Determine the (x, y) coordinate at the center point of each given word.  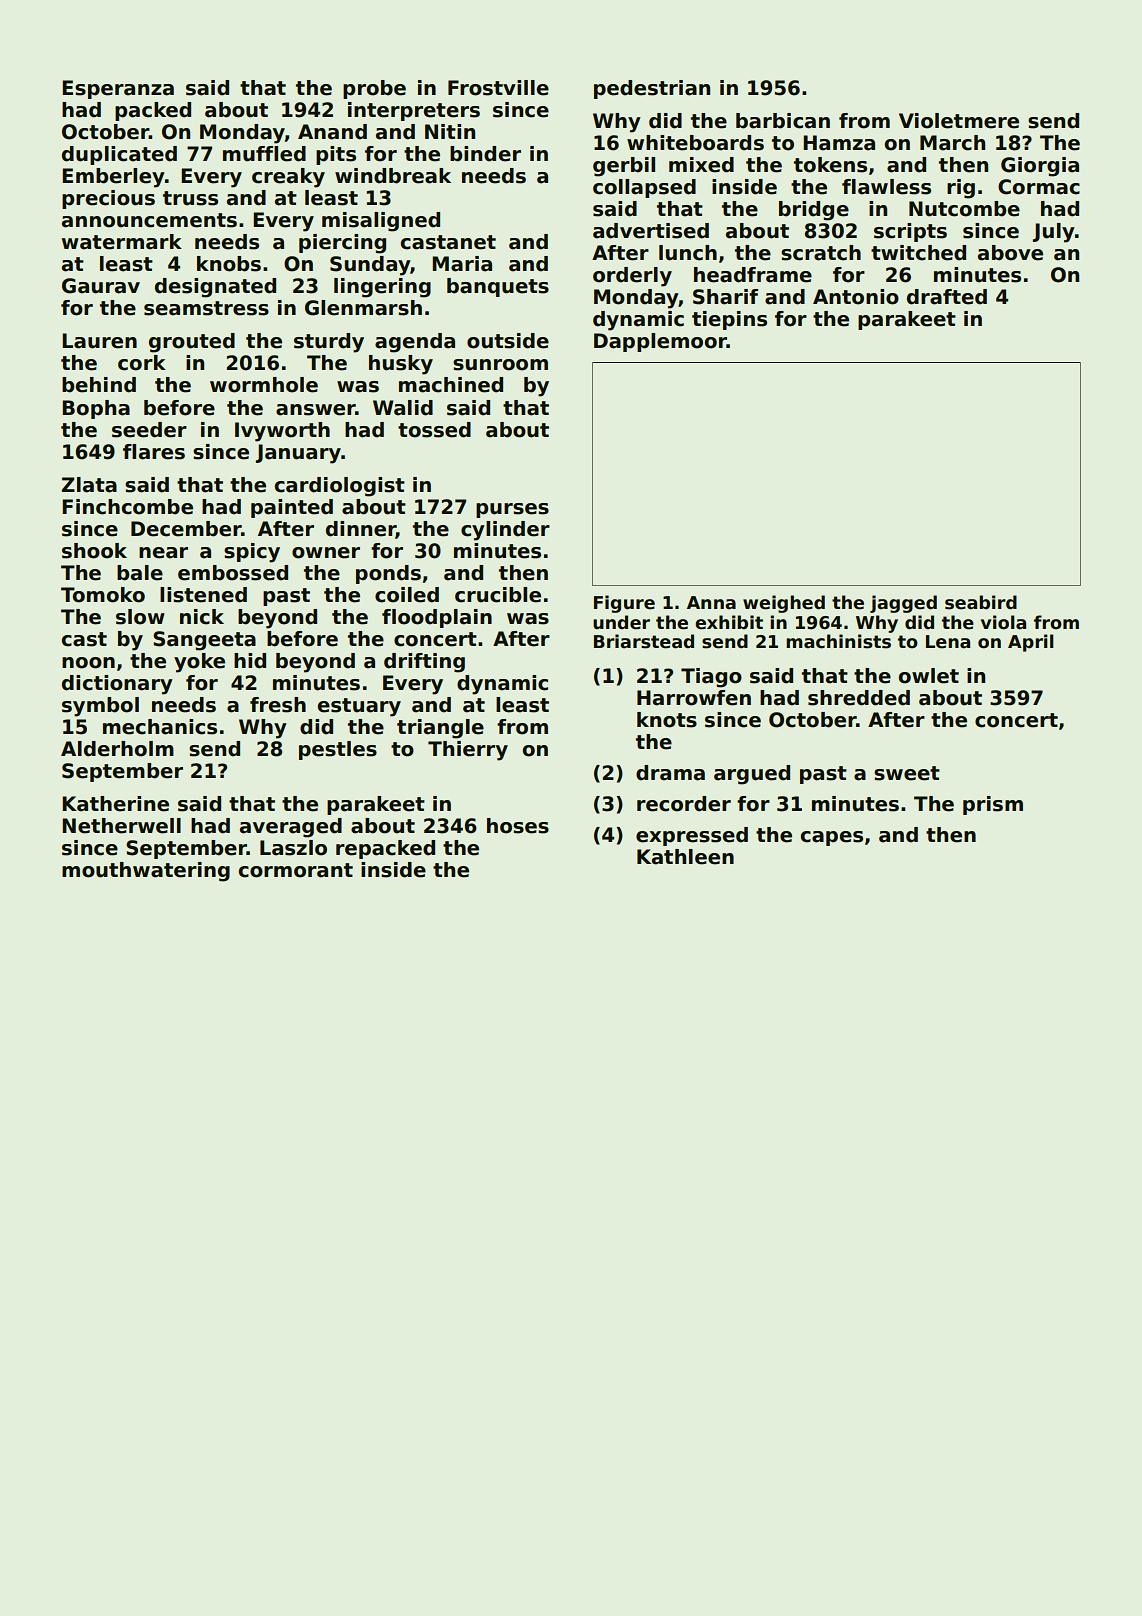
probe (374, 89)
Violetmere (959, 121)
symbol (100, 707)
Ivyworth (282, 432)
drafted (947, 297)
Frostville (498, 88)
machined (451, 385)
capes (832, 838)
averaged (291, 828)
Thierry (468, 751)
